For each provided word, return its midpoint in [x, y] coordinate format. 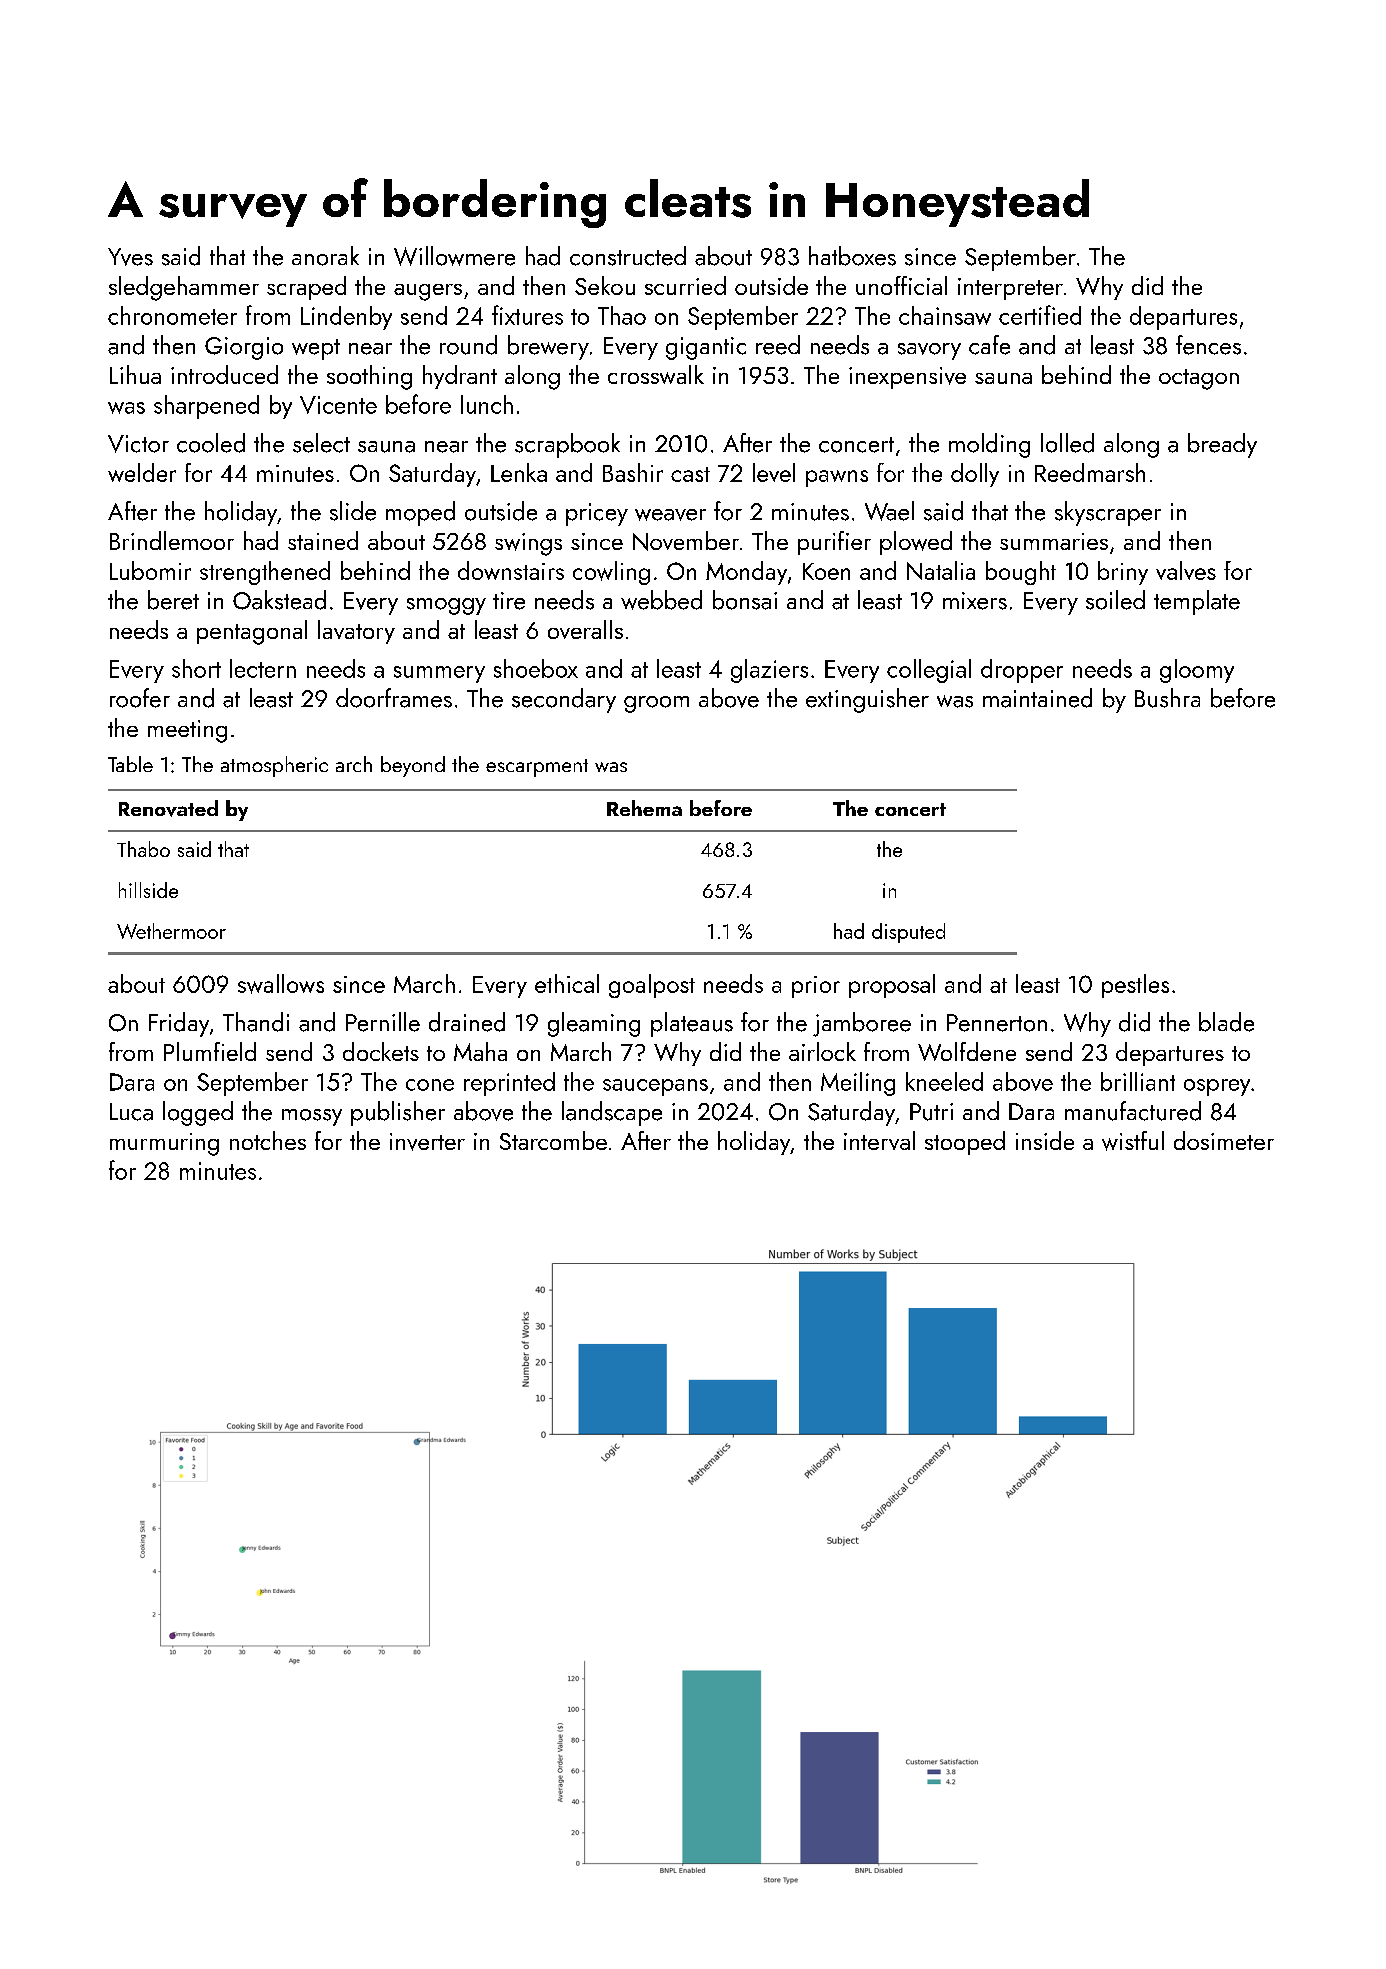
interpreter [1010, 289]
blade [1226, 1022]
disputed [908, 933]
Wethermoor [171, 931]
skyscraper [1108, 513]
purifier [834, 543]
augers [428, 292]
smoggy [446, 606]
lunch [487, 404]
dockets [381, 1051]
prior [816, 987]
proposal [892, 986]
